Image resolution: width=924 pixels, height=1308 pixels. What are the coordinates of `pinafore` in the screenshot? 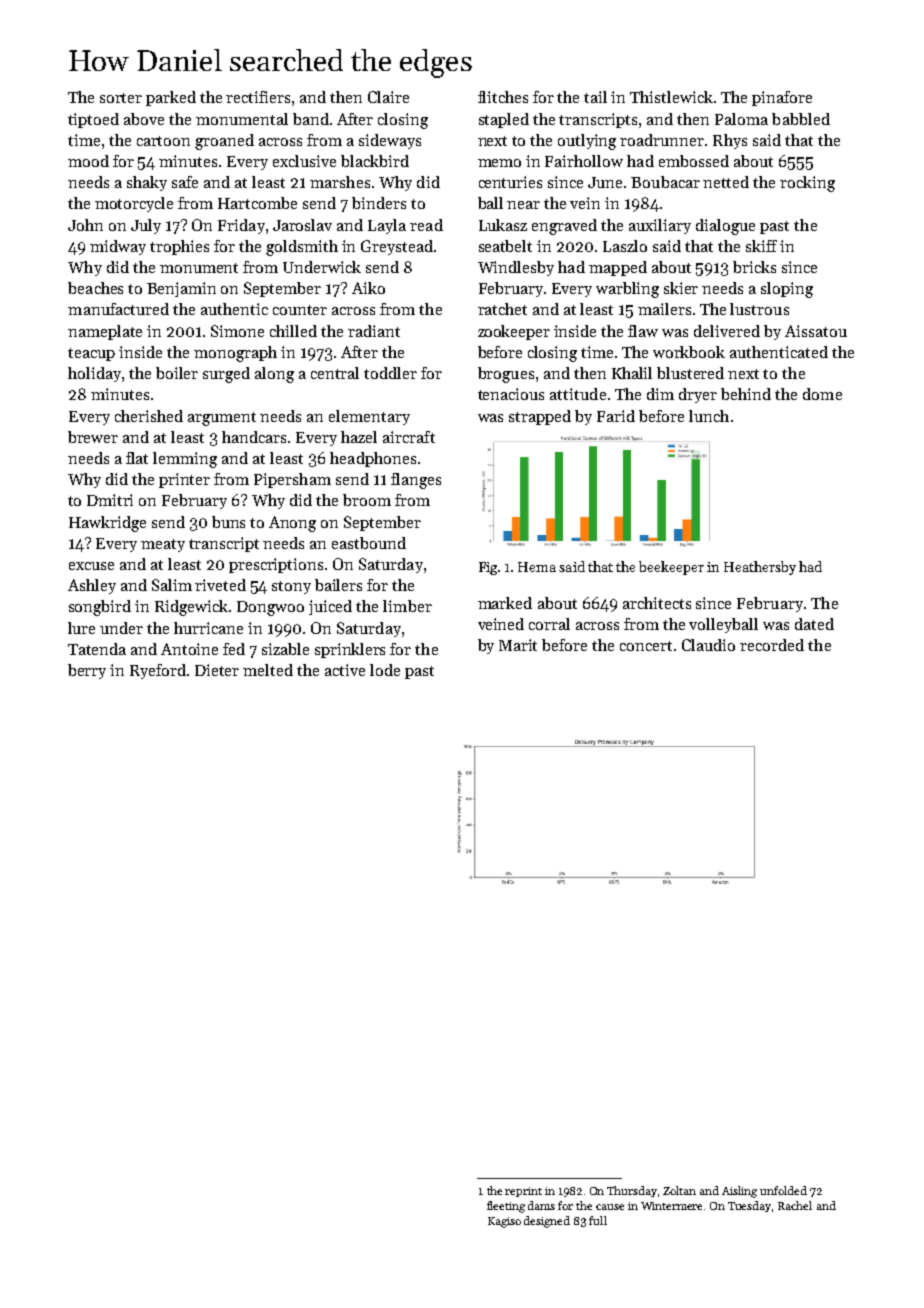 It's located at (782, 98).
